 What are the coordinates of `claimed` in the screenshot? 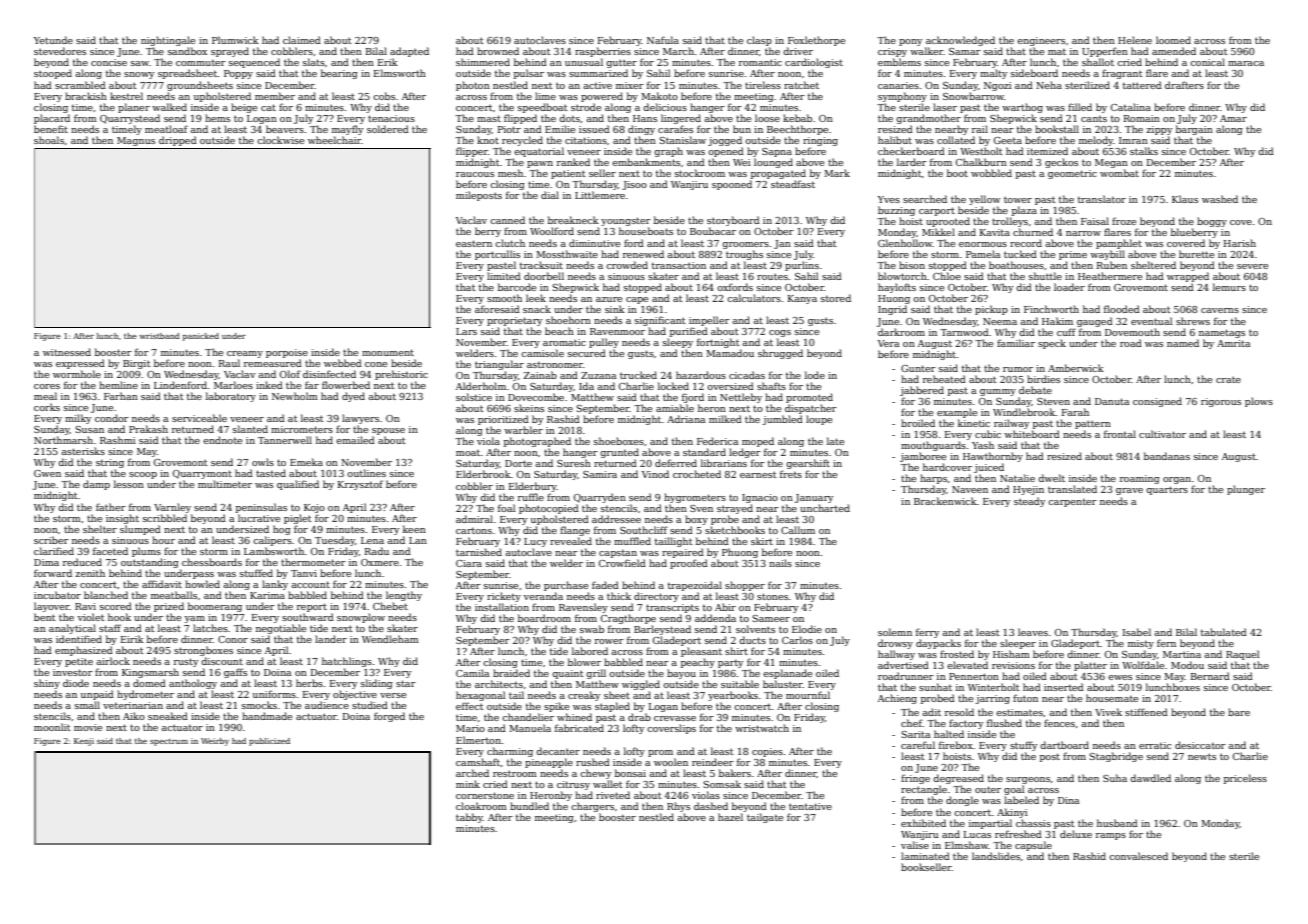 It's located at (302, 40).
